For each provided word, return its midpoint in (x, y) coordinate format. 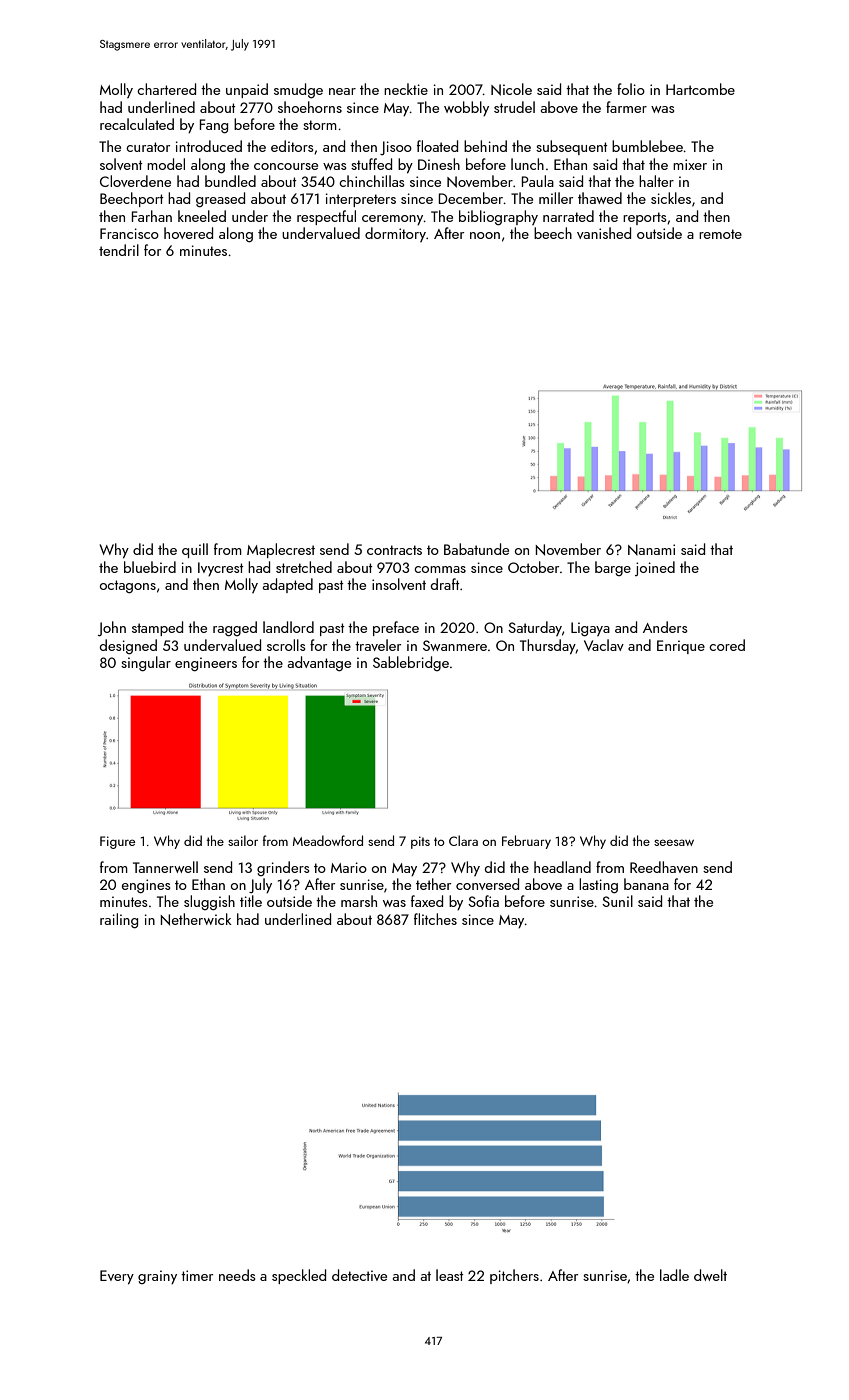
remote (720, 234)
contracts (394, 550)
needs (237, 1275)
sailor (243, 840)
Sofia (483, 901)
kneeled (202, 216)
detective (359, 1275)
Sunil (617, 901)
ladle (674, 1275)
